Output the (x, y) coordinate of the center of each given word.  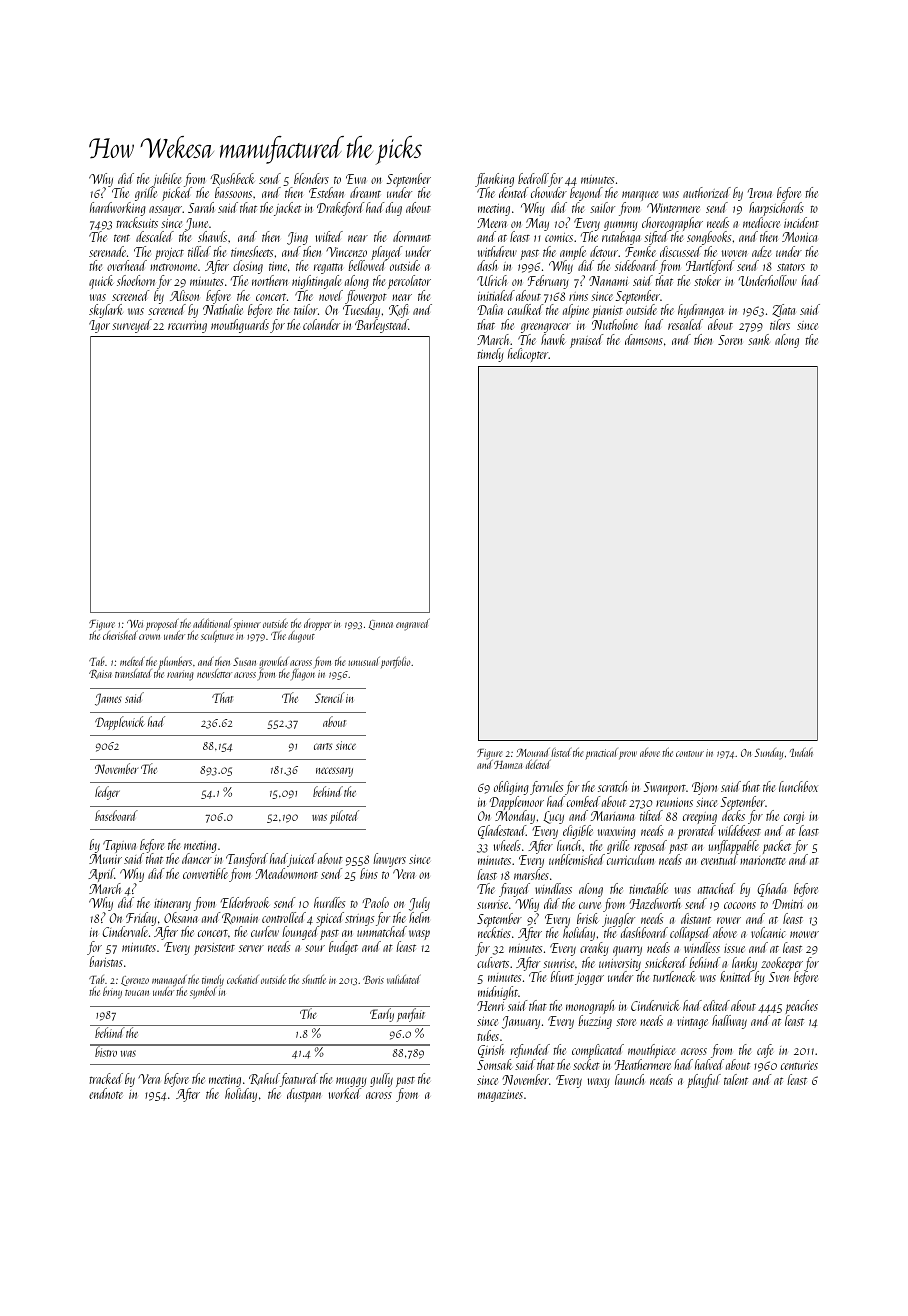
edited (716, 1005)
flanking (494, 180)
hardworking (118, 209)
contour (690, 754)
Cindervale (125, 931)
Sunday (769, 754)
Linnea (381, 625)
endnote (106, 1093)
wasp (419, 935)
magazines (500, 1096)
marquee (640, 196)
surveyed (132, 326)
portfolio (396, 662)
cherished (120, 635)
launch (629, 1079)
